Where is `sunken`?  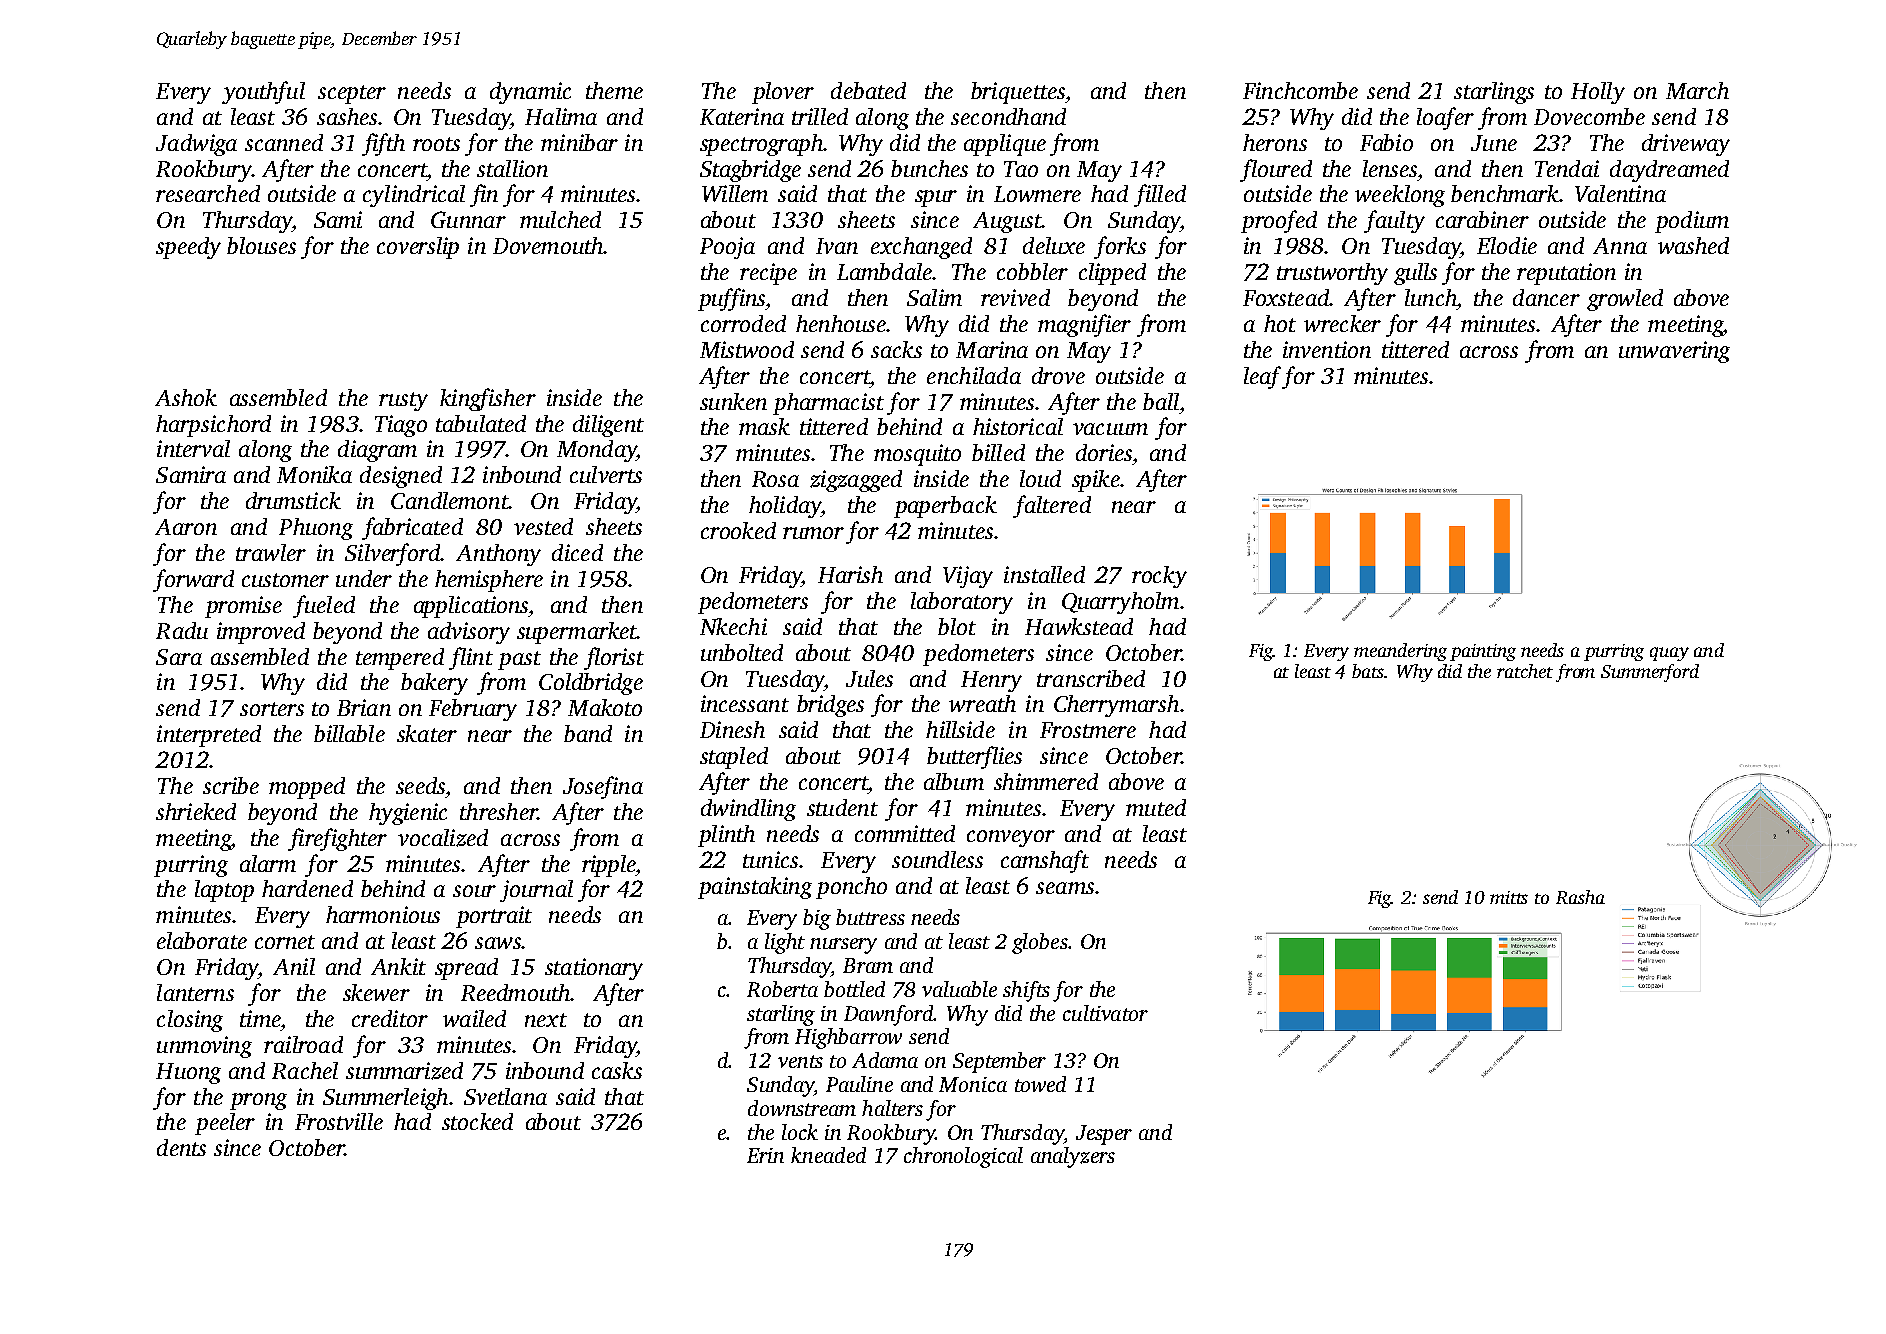
sunken is located at coordinates (733, 401).
